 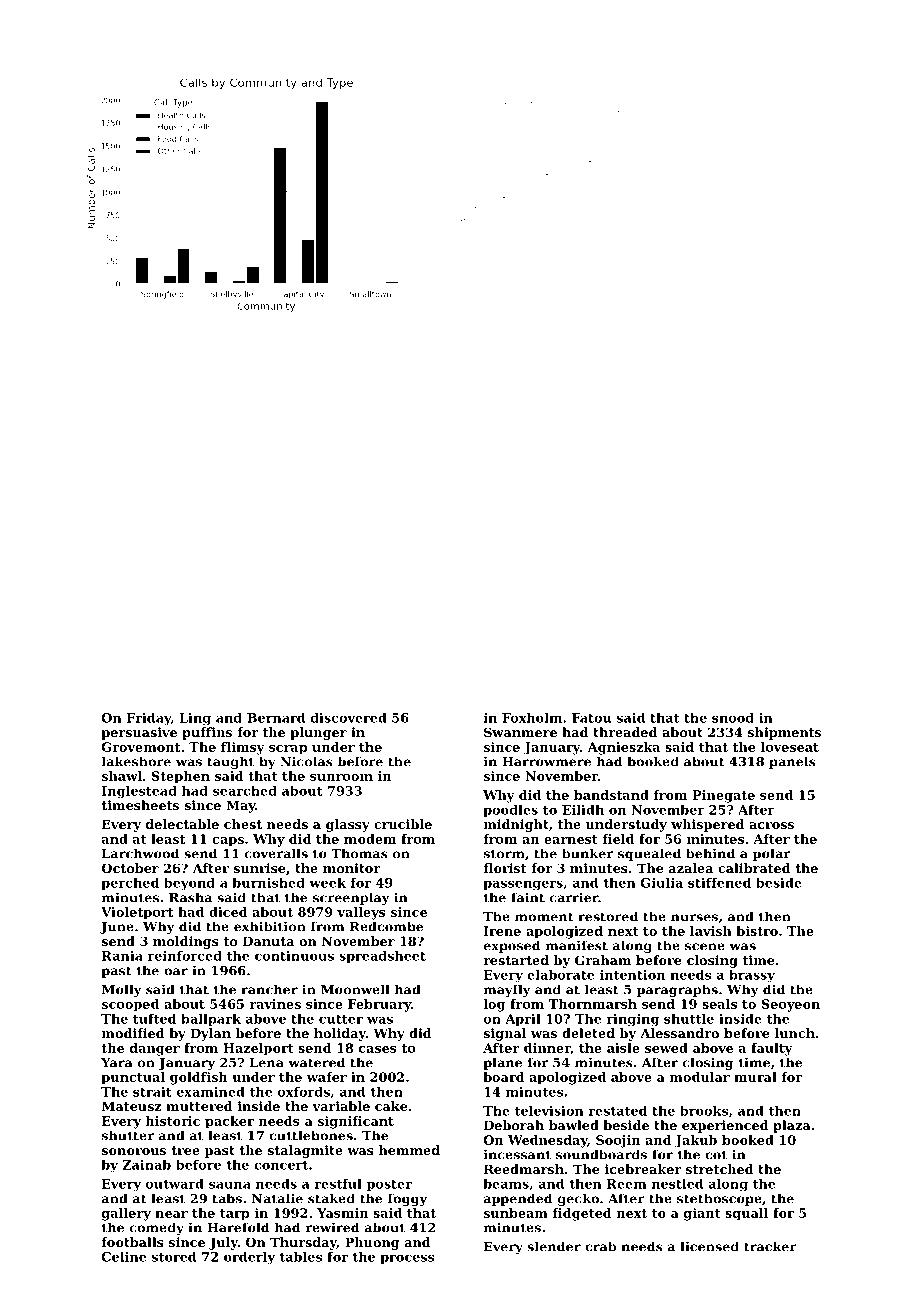 What do you see at coordinates (403, 824) in the document?
I see `crucible` at bounding box center [403, 824].
